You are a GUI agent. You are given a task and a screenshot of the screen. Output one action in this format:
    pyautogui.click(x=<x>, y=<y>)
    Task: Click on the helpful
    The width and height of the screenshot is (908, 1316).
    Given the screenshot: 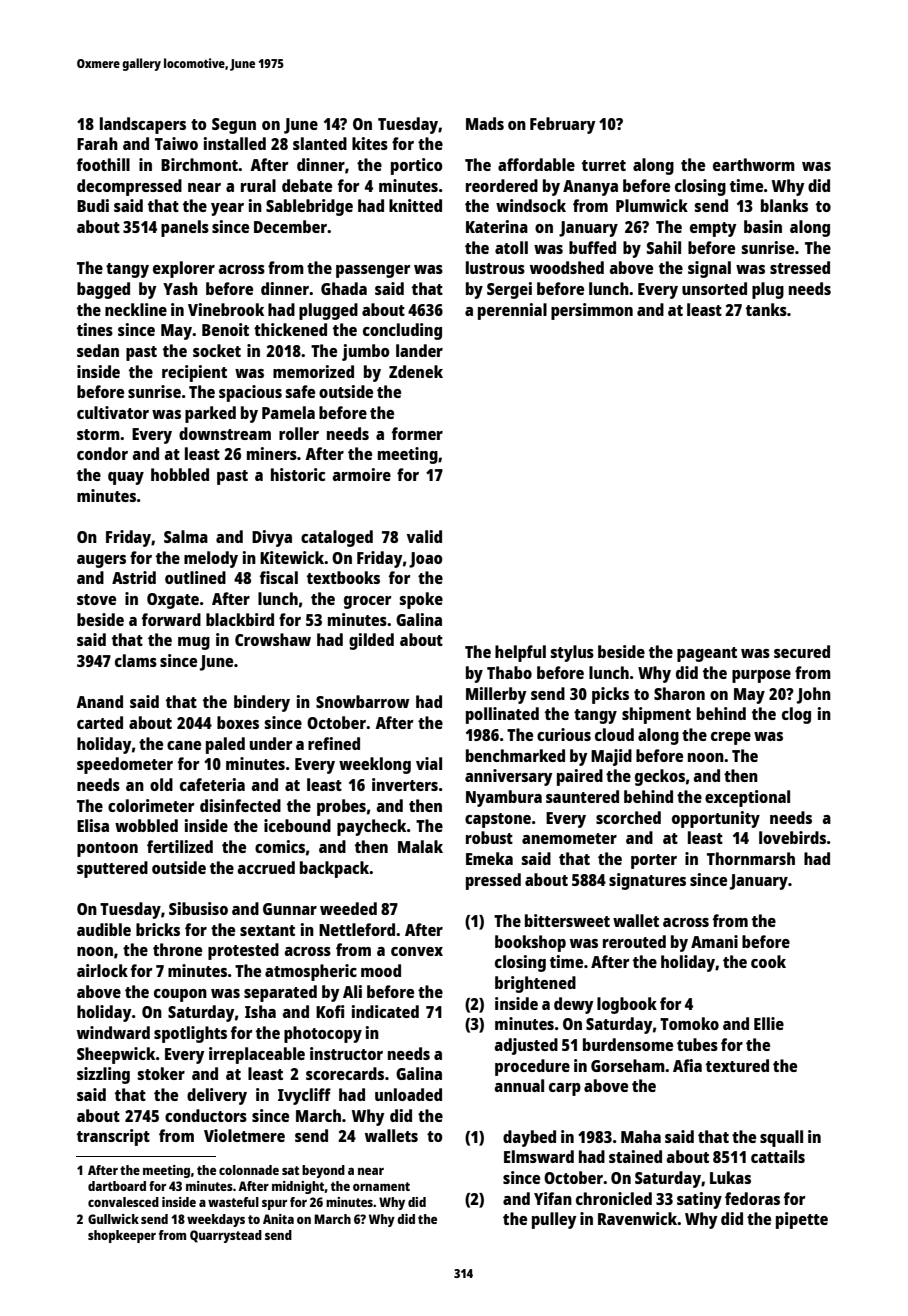 What is the action you would take?
    pyautogui.click(x=520, y=653)
